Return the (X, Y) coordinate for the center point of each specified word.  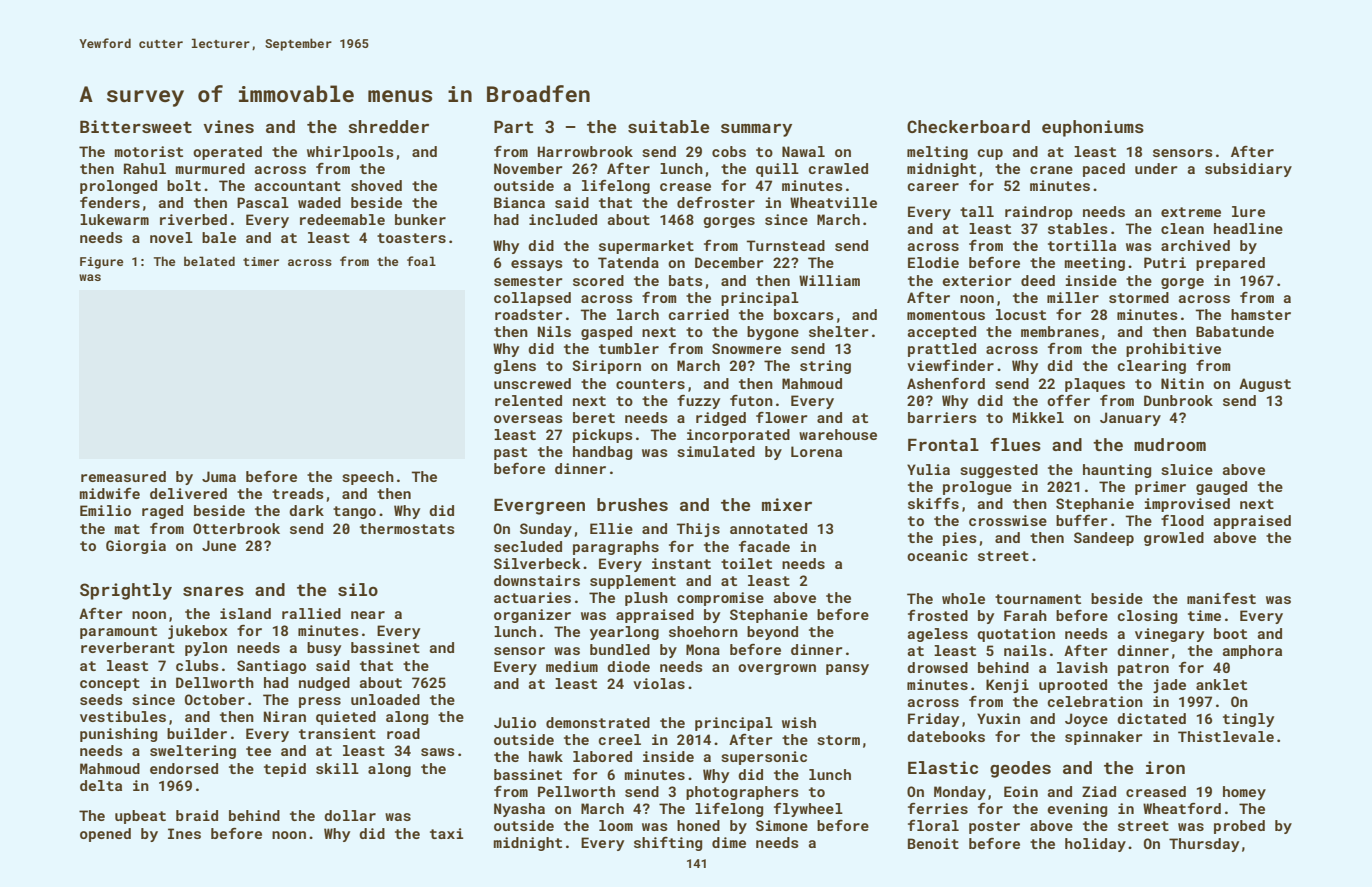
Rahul (145, 168)
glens (515, 367)
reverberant (128, 647)
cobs (729, 151)
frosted (938, 615)
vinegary (1169, 635)
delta (101, 785)
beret (594, 417)
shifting (668, 844)
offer (1068, 400)
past (510, 453)
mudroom (1170, 444)
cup (990, 154)
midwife (110, 493)
